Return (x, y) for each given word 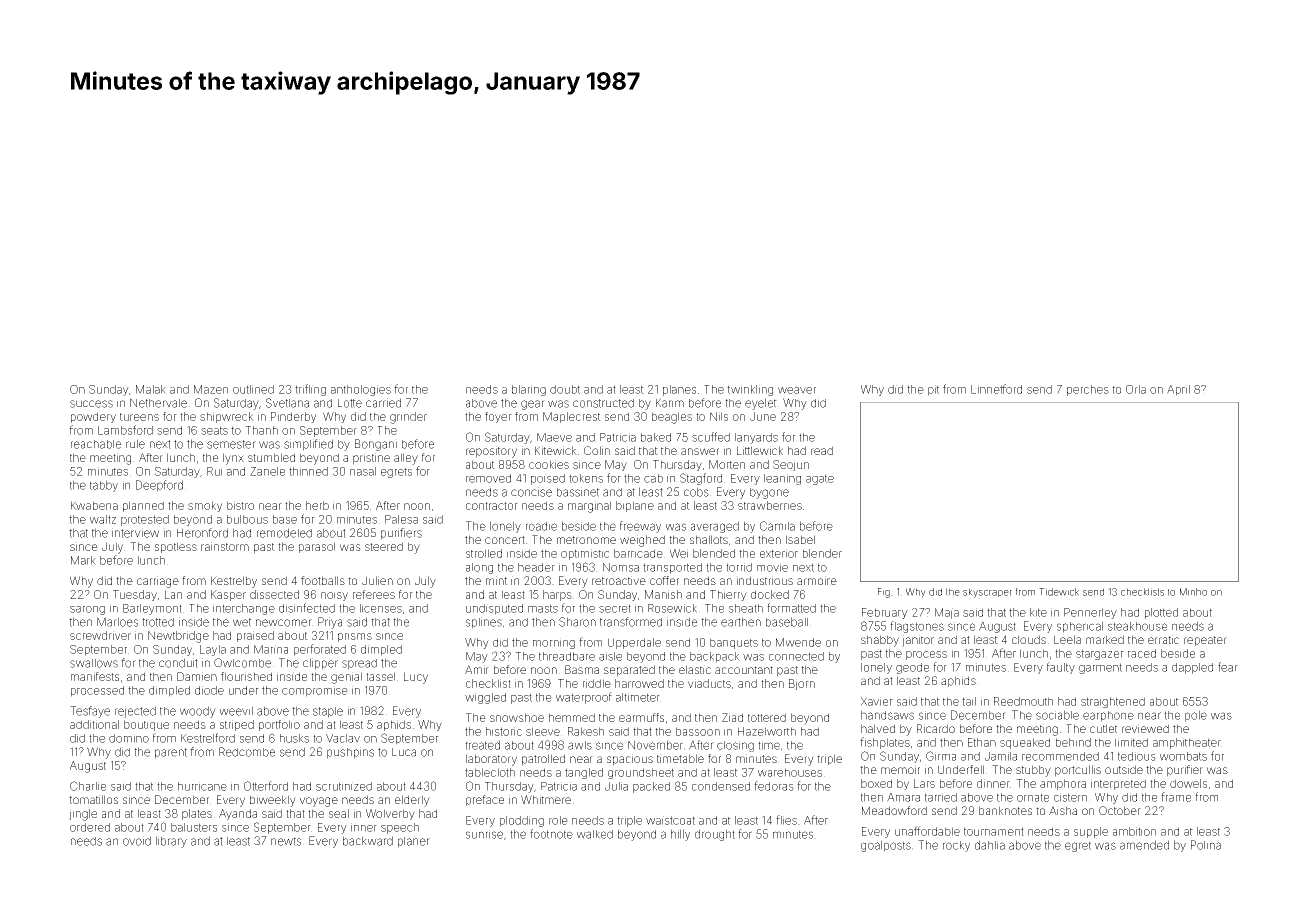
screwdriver (100, 635)
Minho (1193, 592)
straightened (1113, 702)
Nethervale (158, 403)
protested (145, 520)
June (763, 416)
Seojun (791, 465)
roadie (541, 526)
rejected (135, 712)
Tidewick (1059, 592)
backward (368, 841)
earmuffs (641, 717)
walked (595, 834)
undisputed (494, 609)
